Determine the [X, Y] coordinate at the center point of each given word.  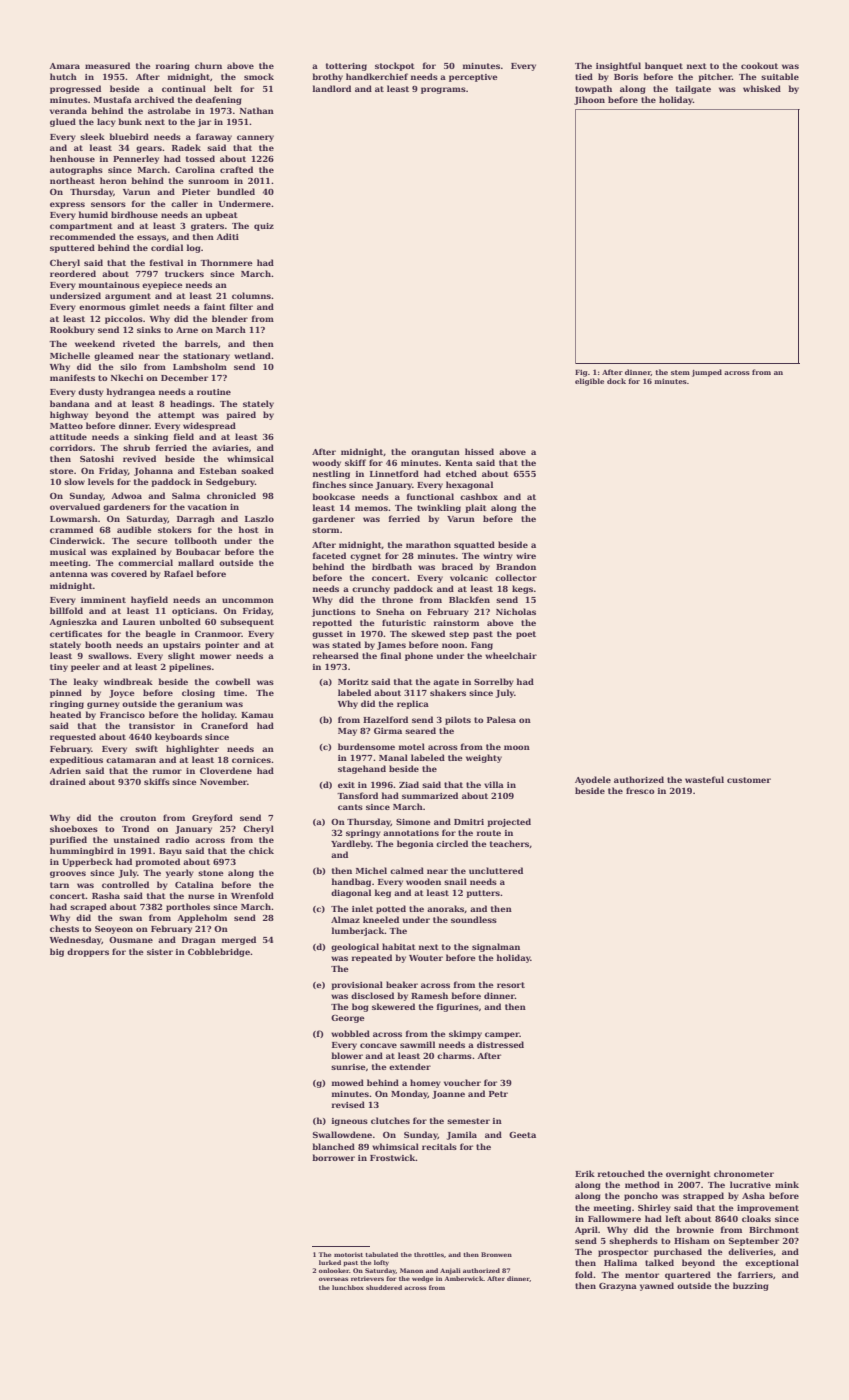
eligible [589, 382]
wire [526, 556]
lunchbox [348, 1287]
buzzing [751, 1286]
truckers [184, 273]
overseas [333, 1279]
